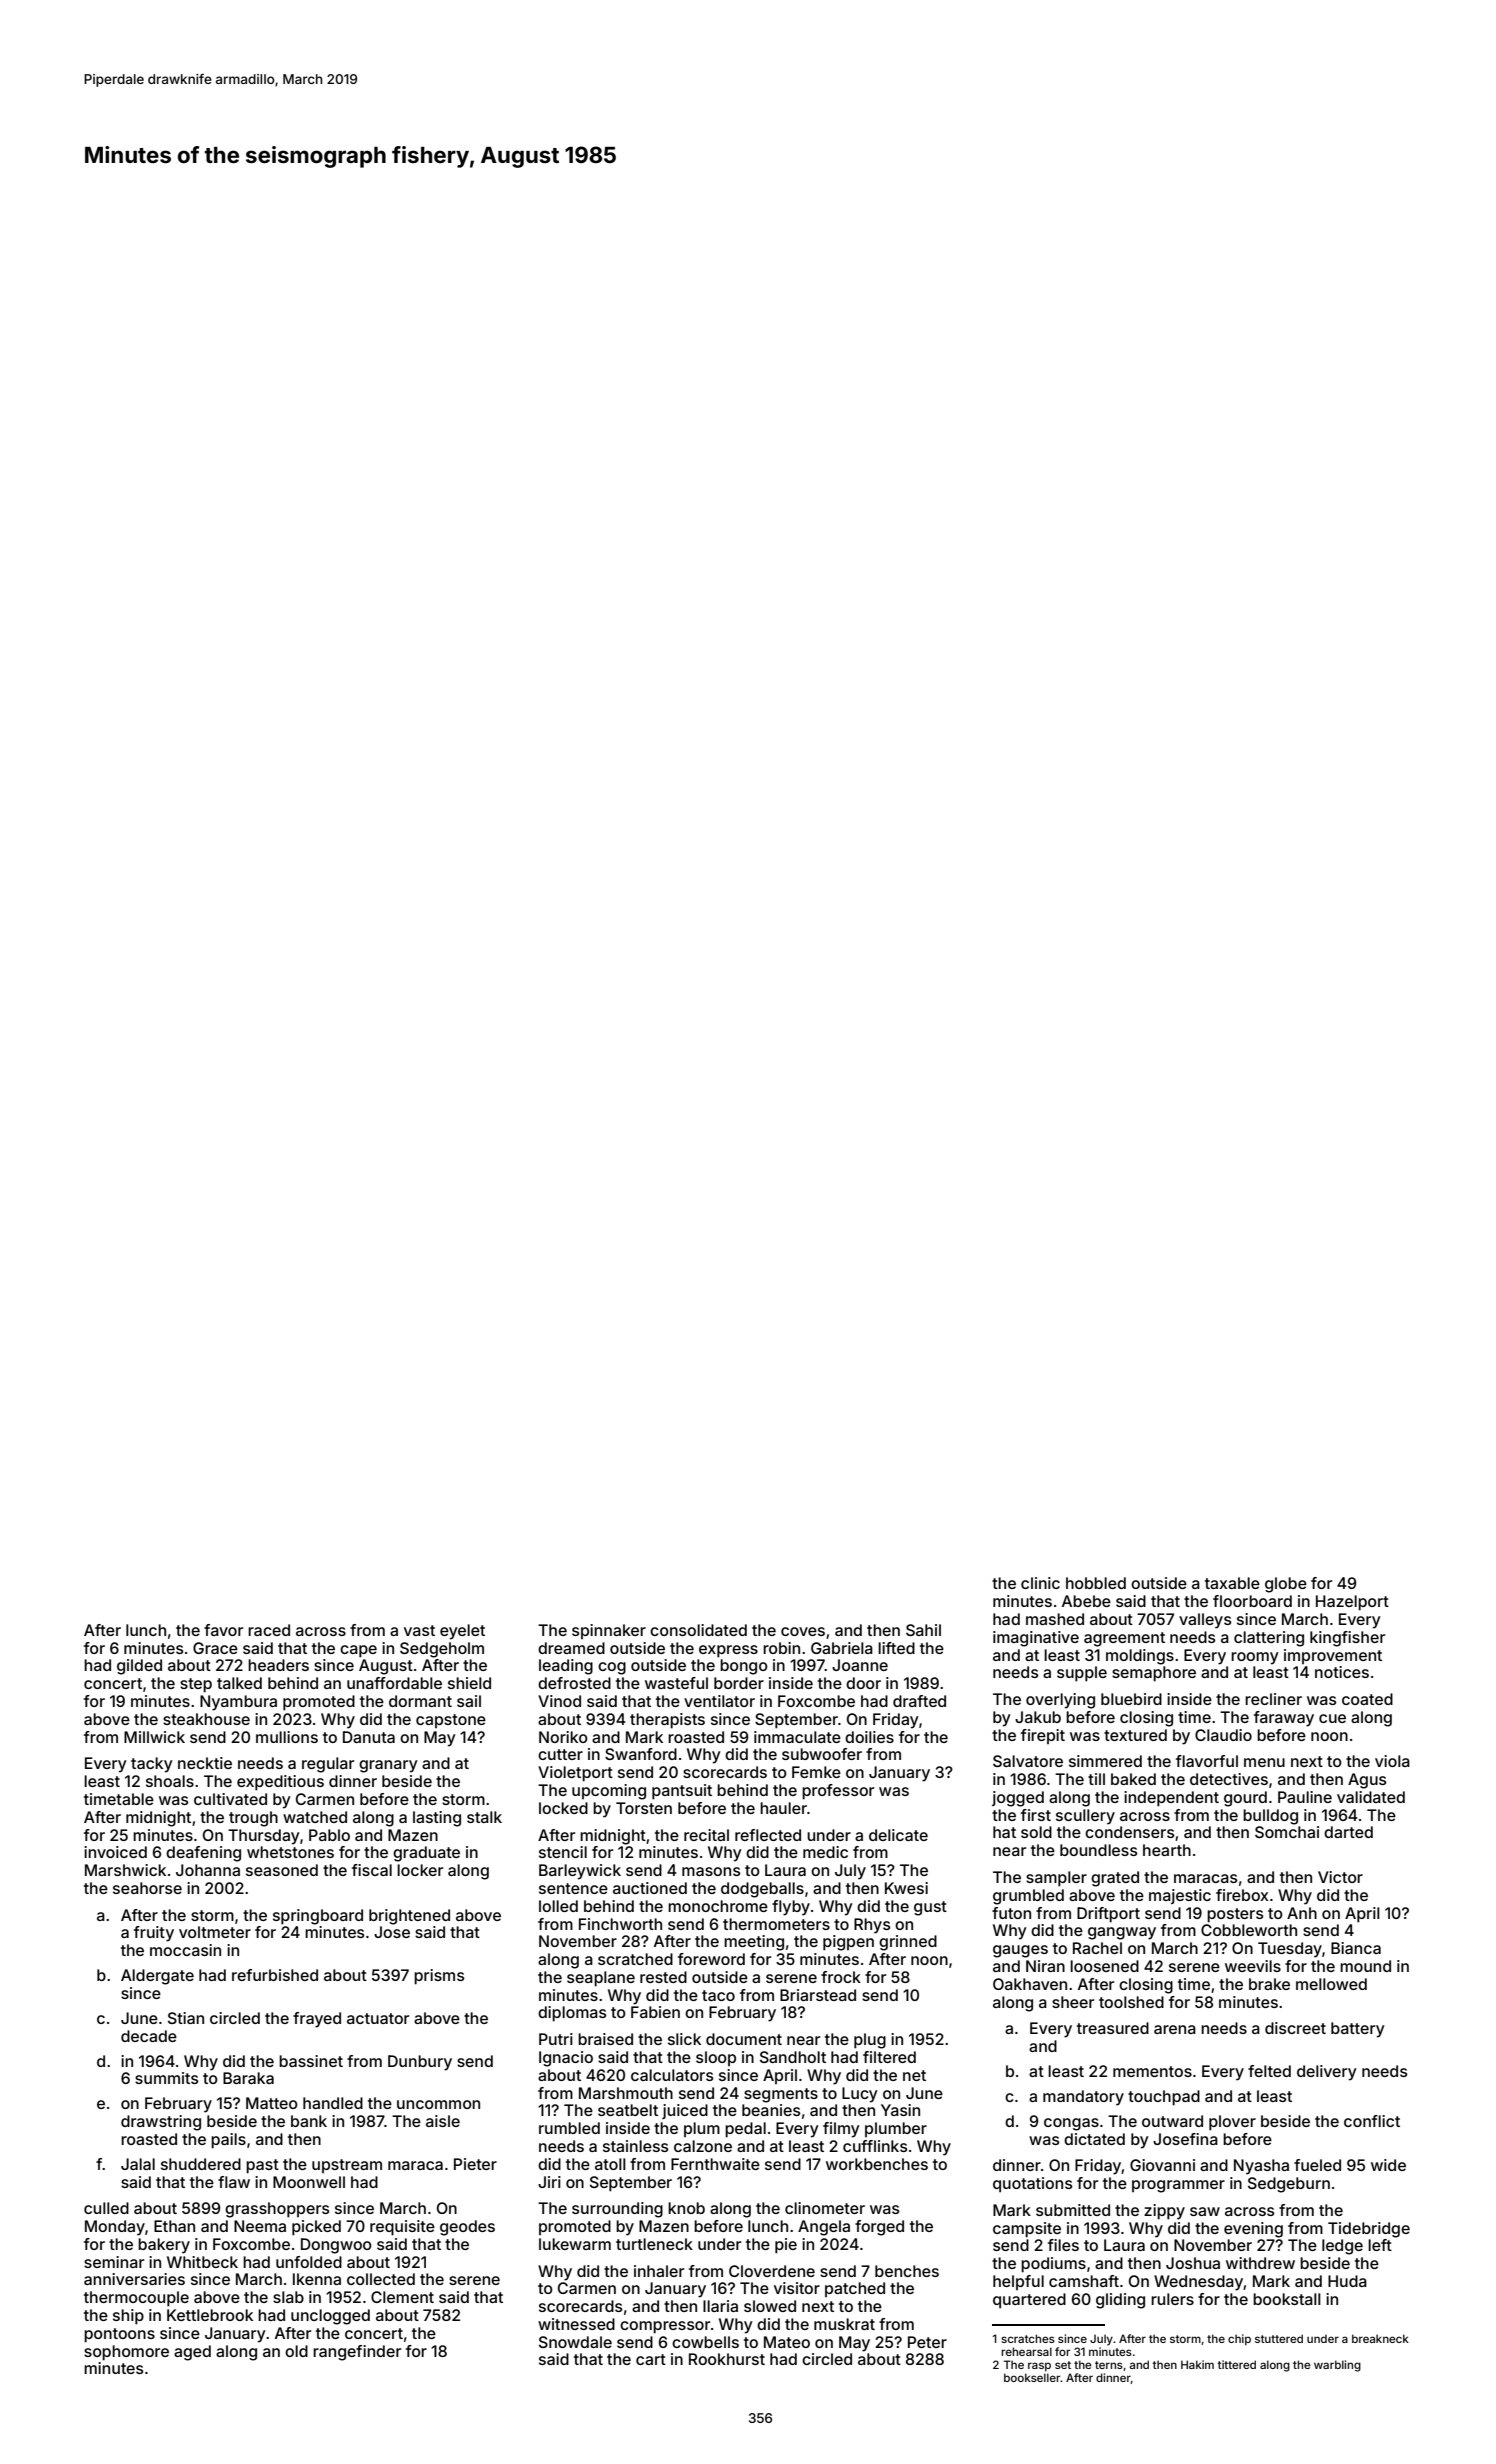  Describe the element at coordinates (1286, 1585) in the screenshot. I see `globe` at that location.
